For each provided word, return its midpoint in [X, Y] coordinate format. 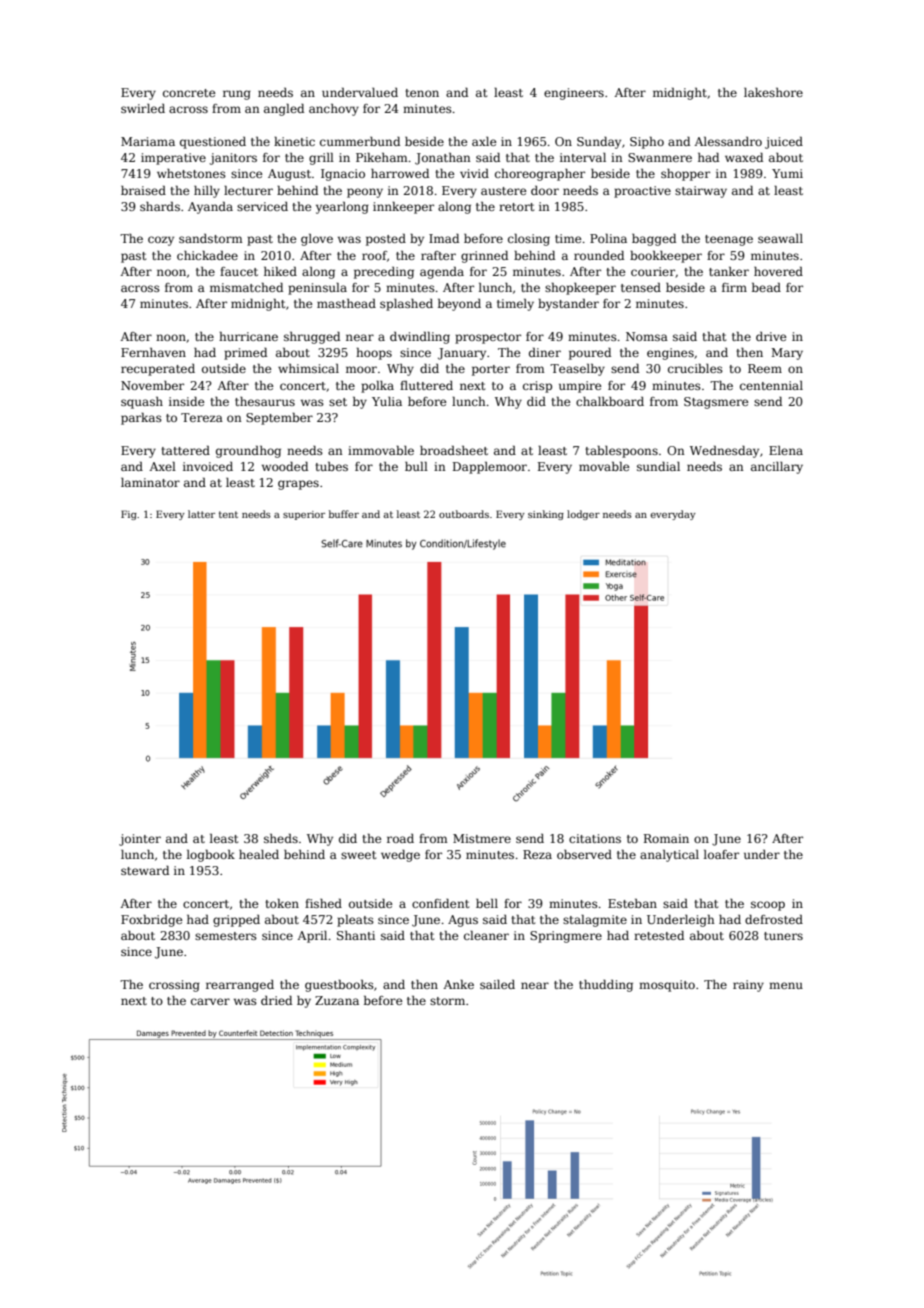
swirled [143, 108]
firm [734, 287]
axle [484, 141]
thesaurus [265, 401]
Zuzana [337, 1000]
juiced [784, 143]
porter [491, 370]
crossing [174, 986]
